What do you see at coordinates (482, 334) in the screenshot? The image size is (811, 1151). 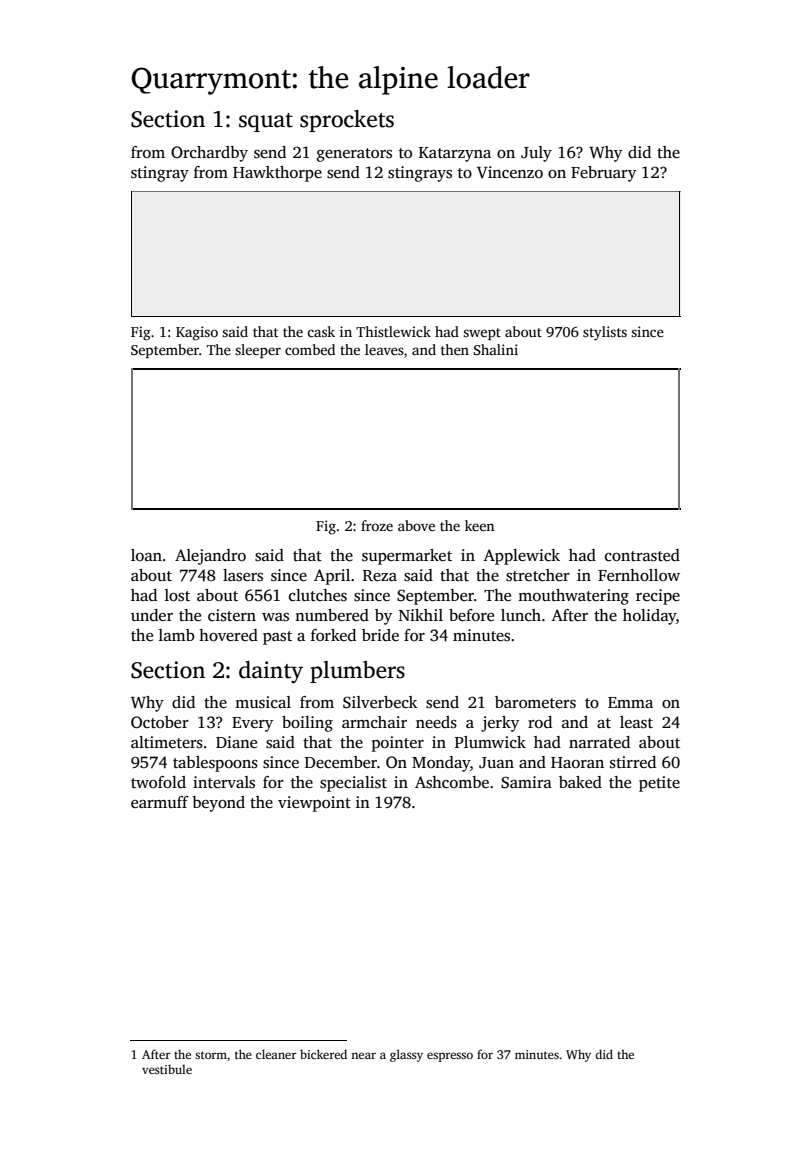 I see `swept` at bounding box center [482, 334].
